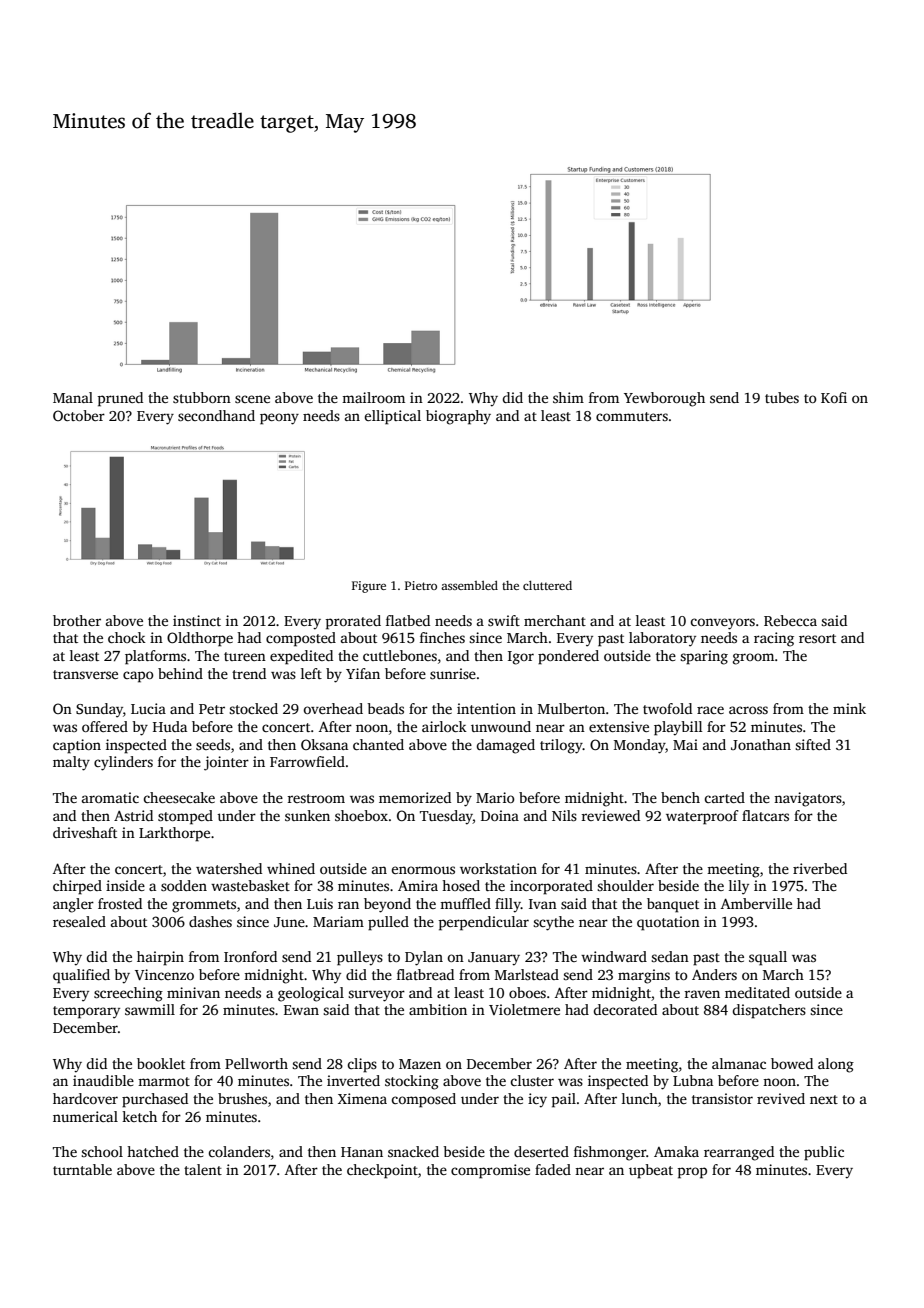  I want to click on sifted, so click(813, 744).
